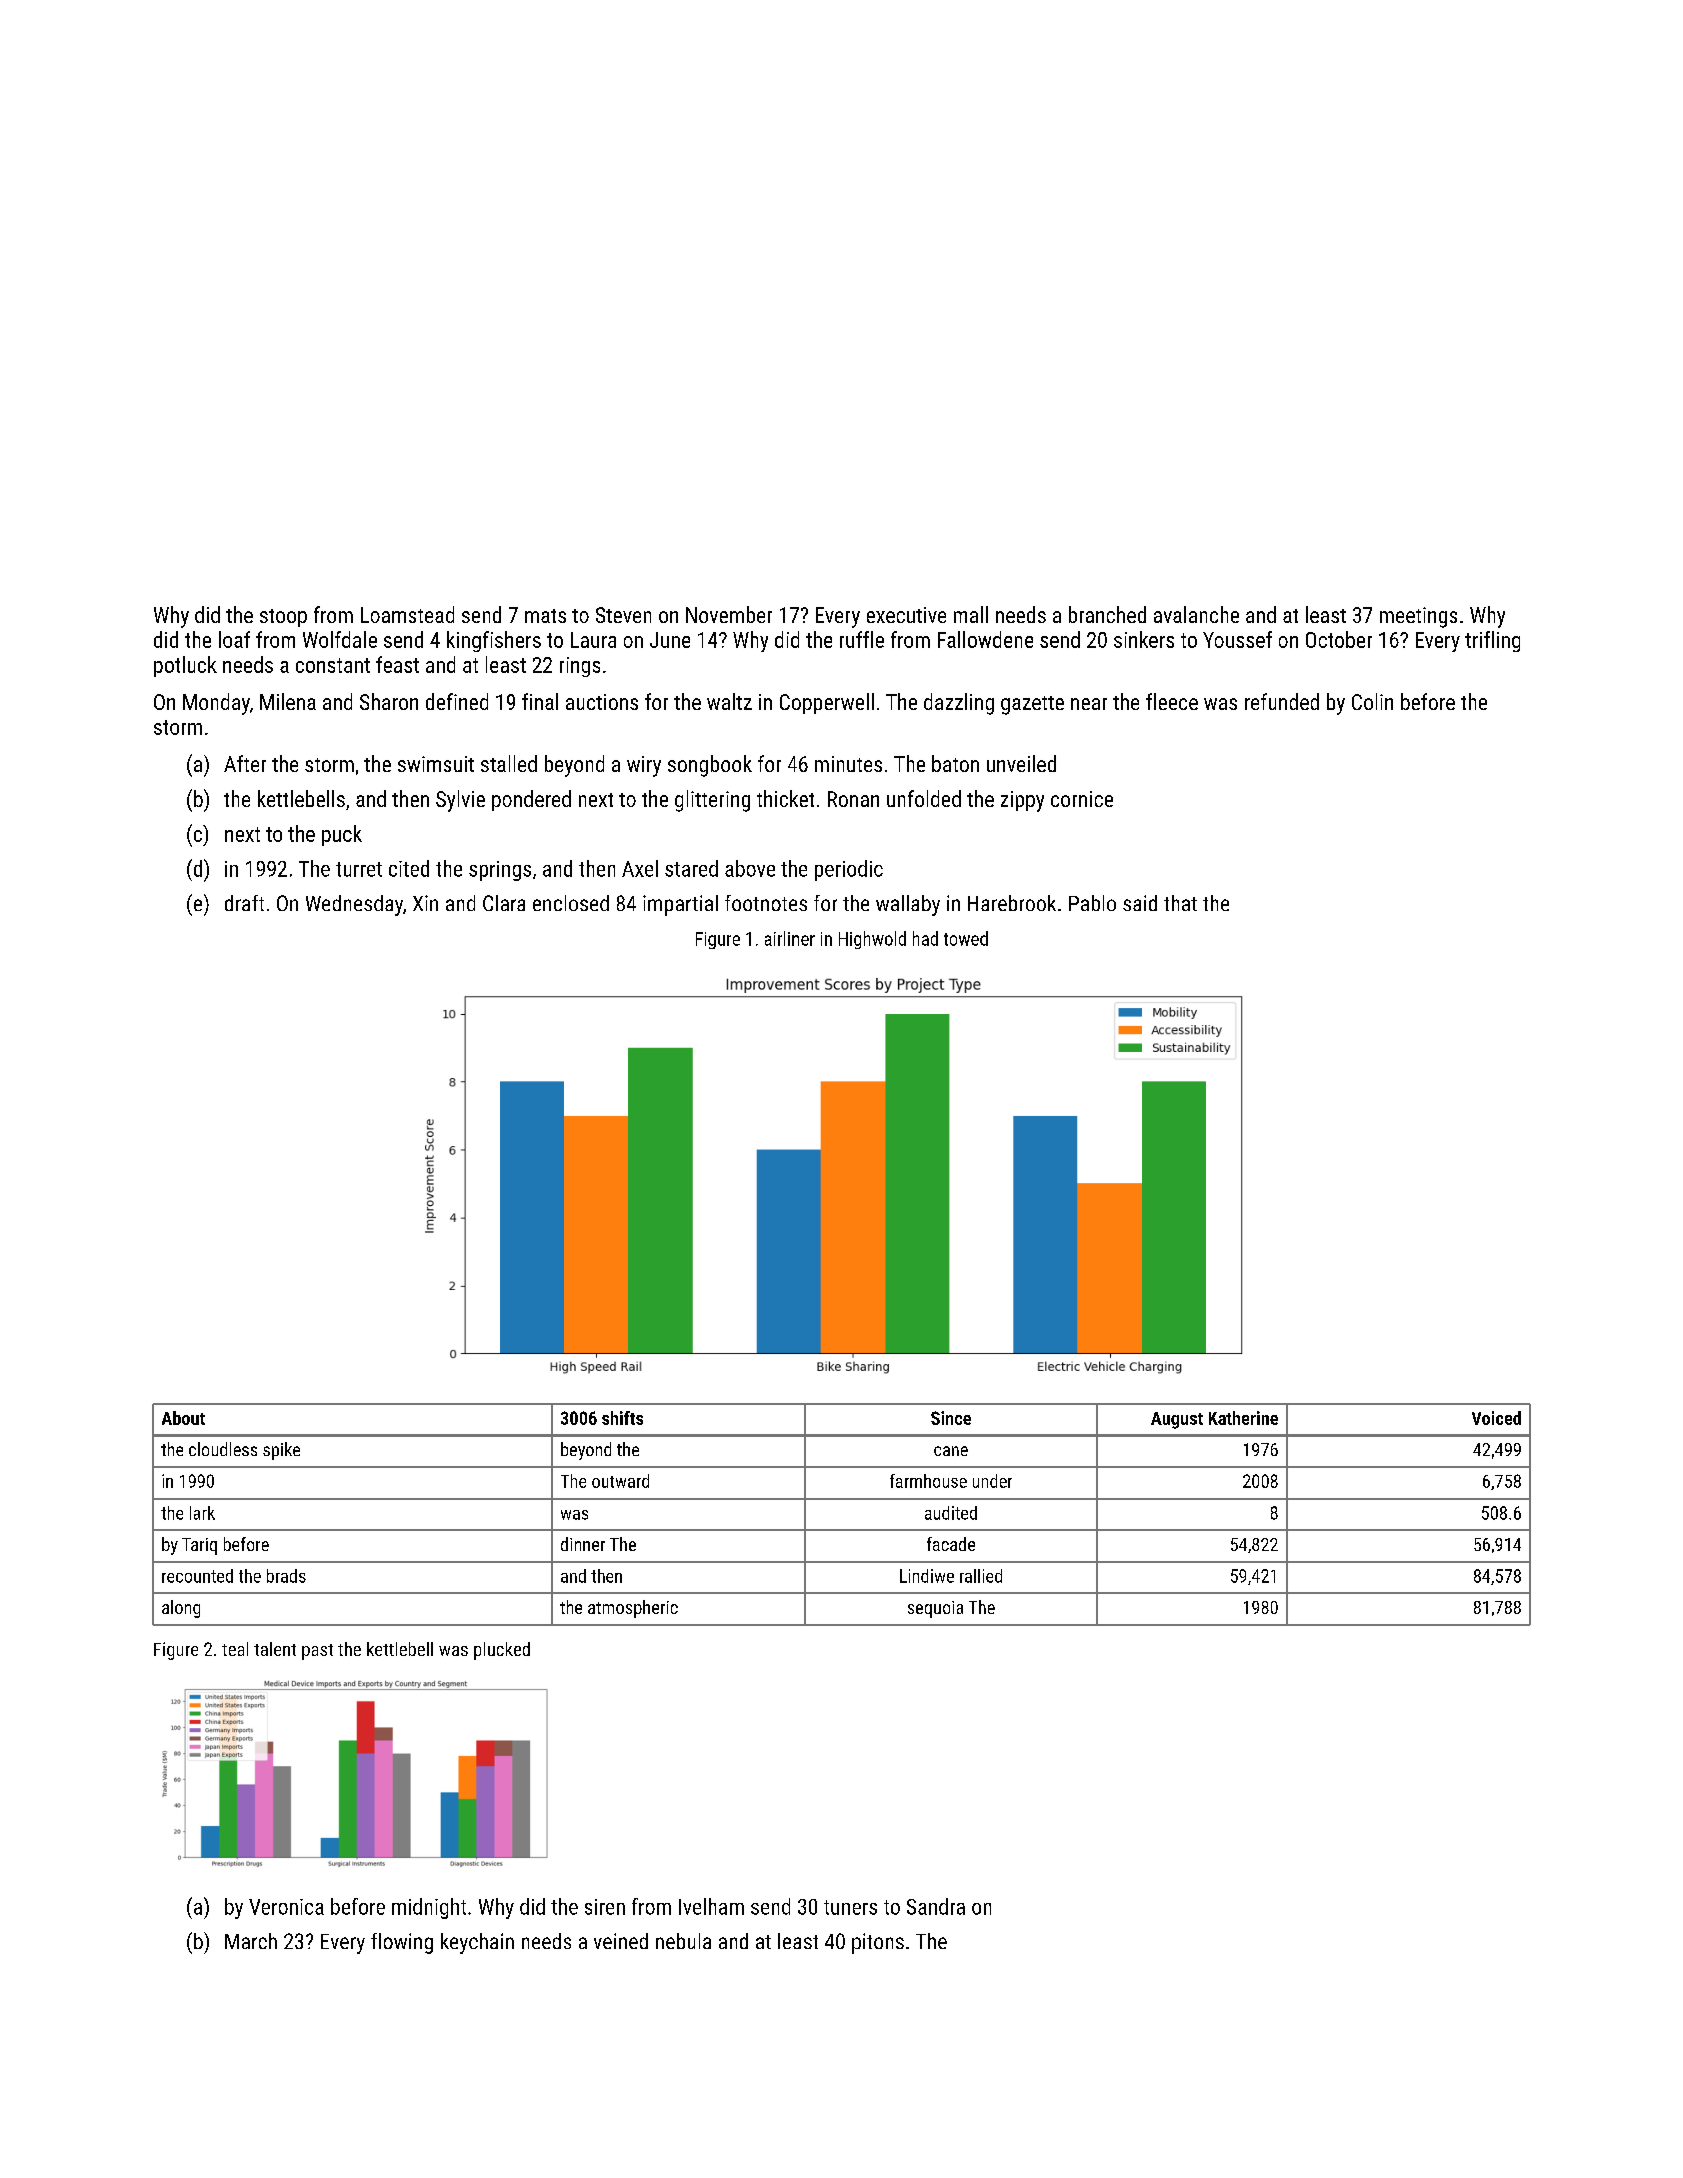 This page has height=2178, width=1683. What do you see at coordinates (621, 1941) in the page?
I see `veined` at bounding box center [621, 1941].
